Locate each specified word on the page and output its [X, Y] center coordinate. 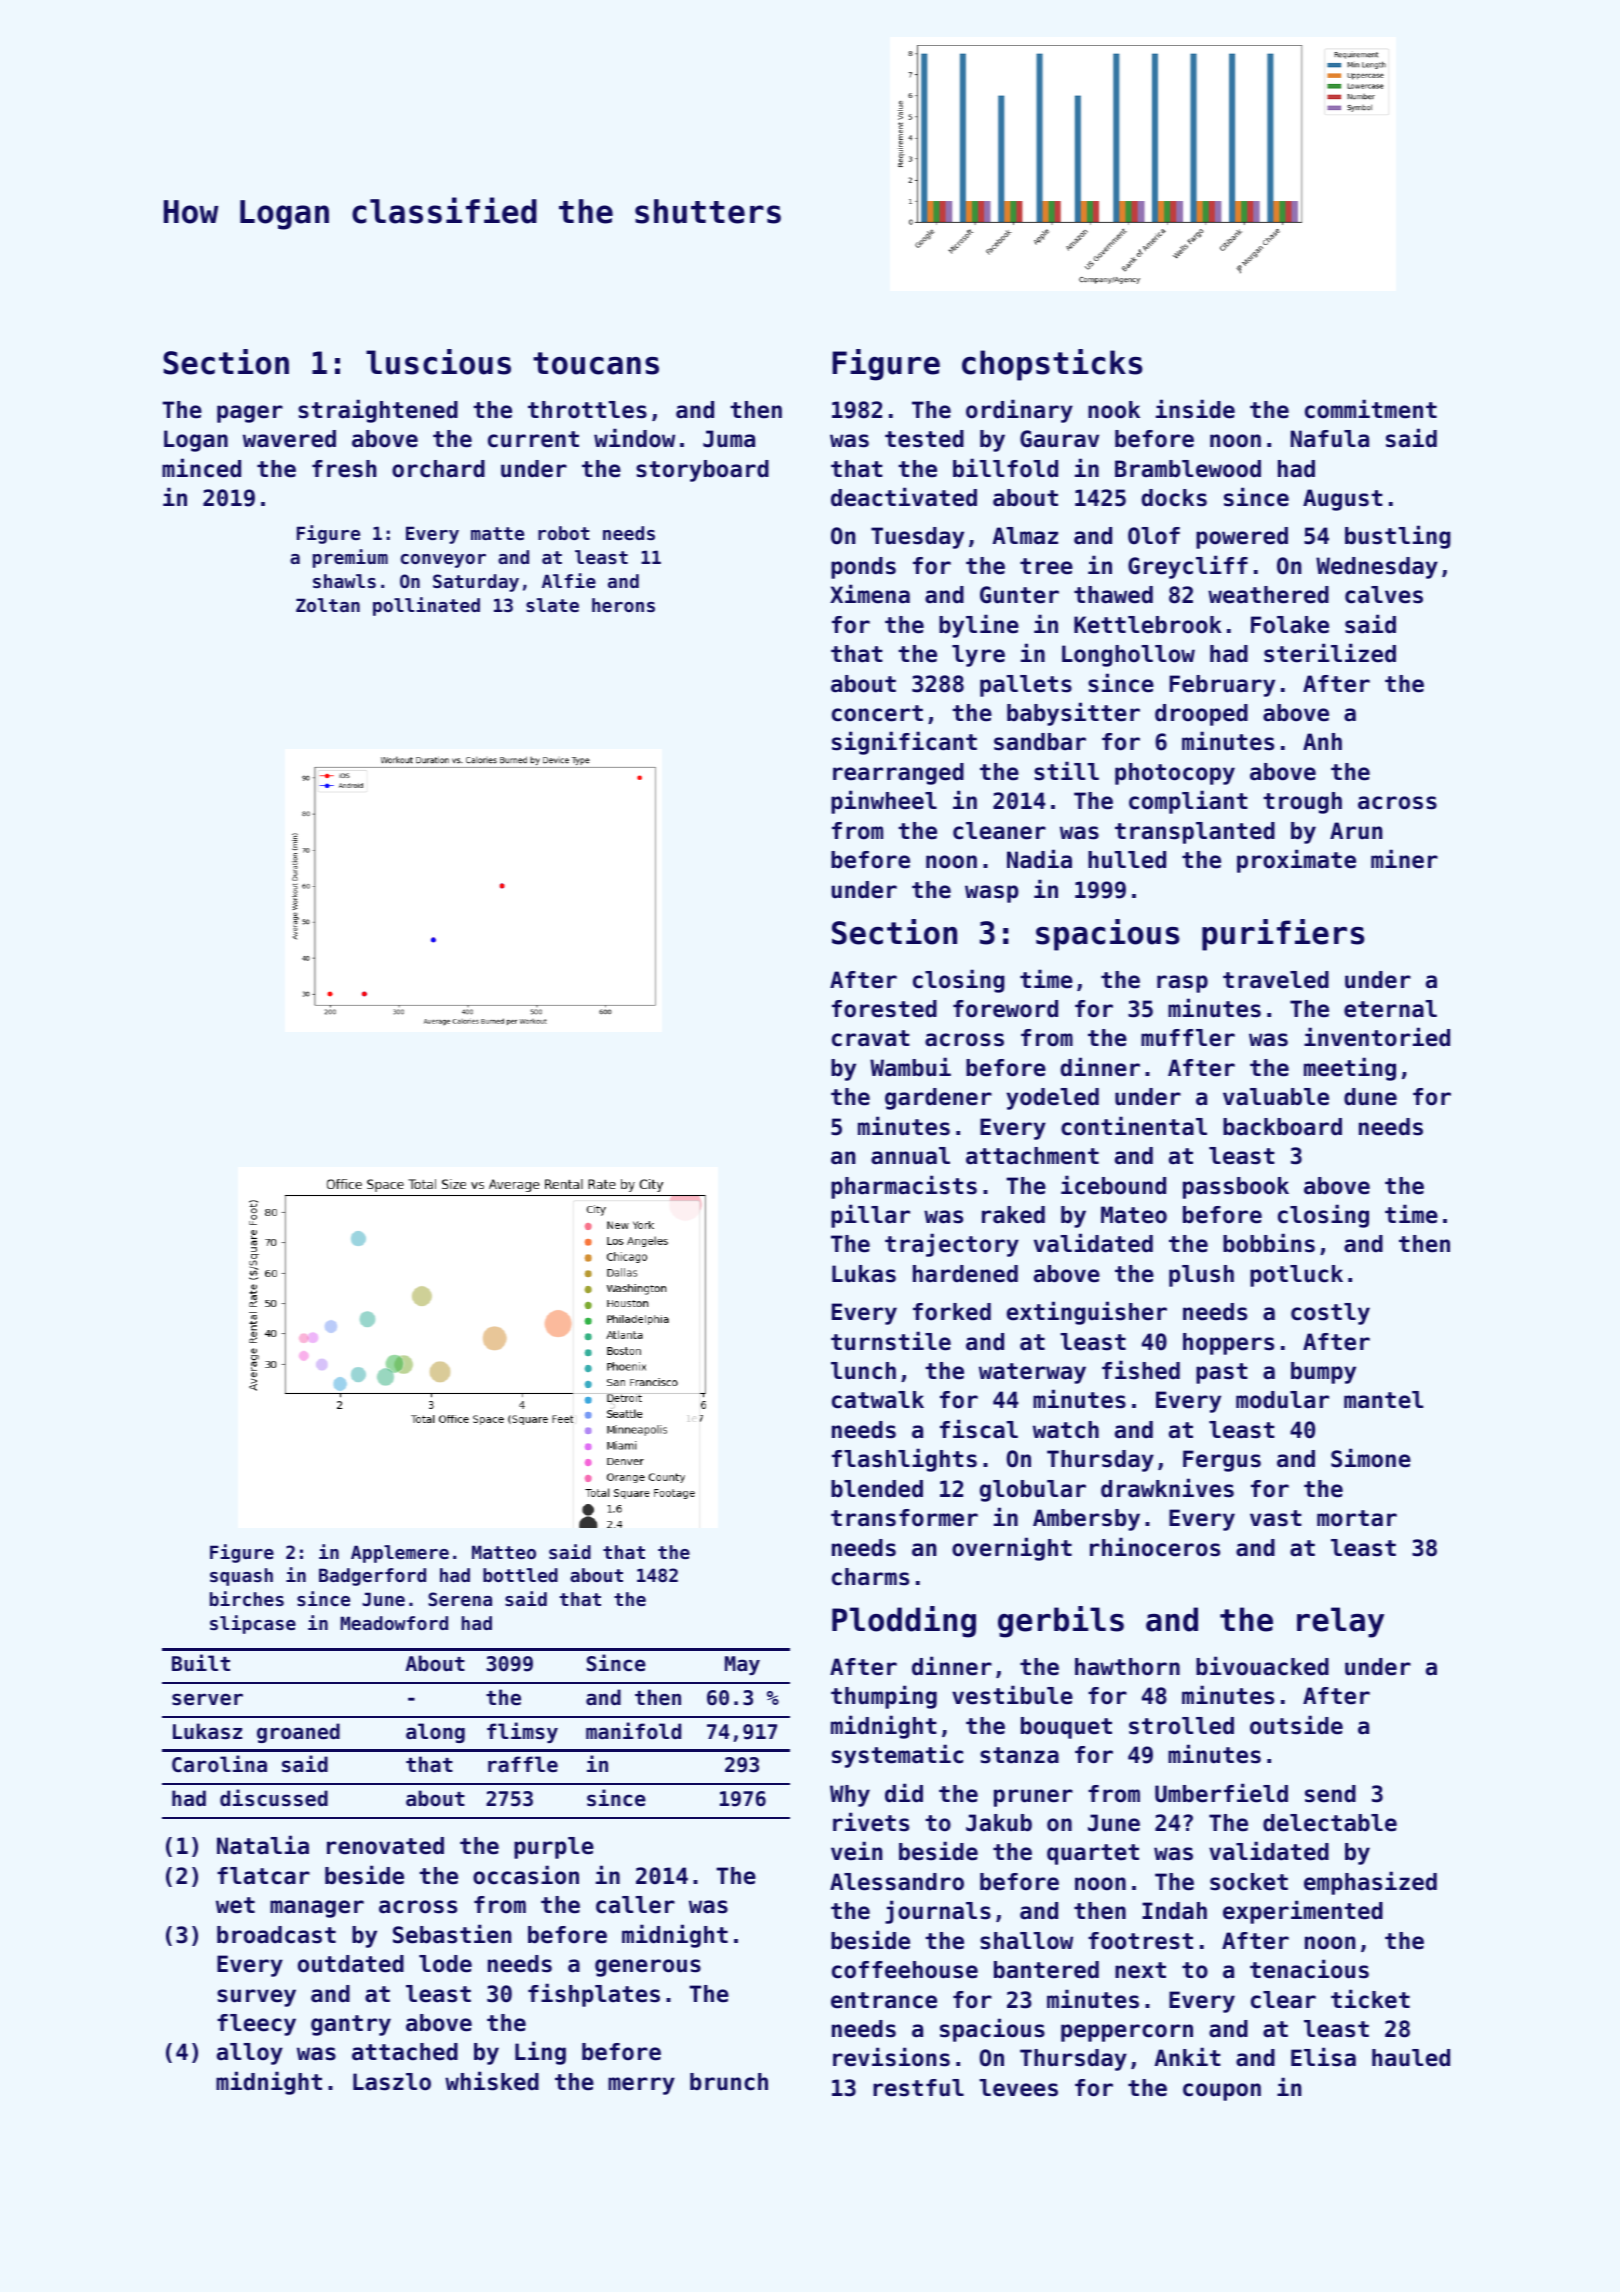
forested [884, 1009]
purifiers [1283, 935]
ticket [1370, 1999]
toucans [596, 363]
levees [1018, 2088]
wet [235, 1905]
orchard [438, 469]
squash [241, 1577]
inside [1195, 409]
